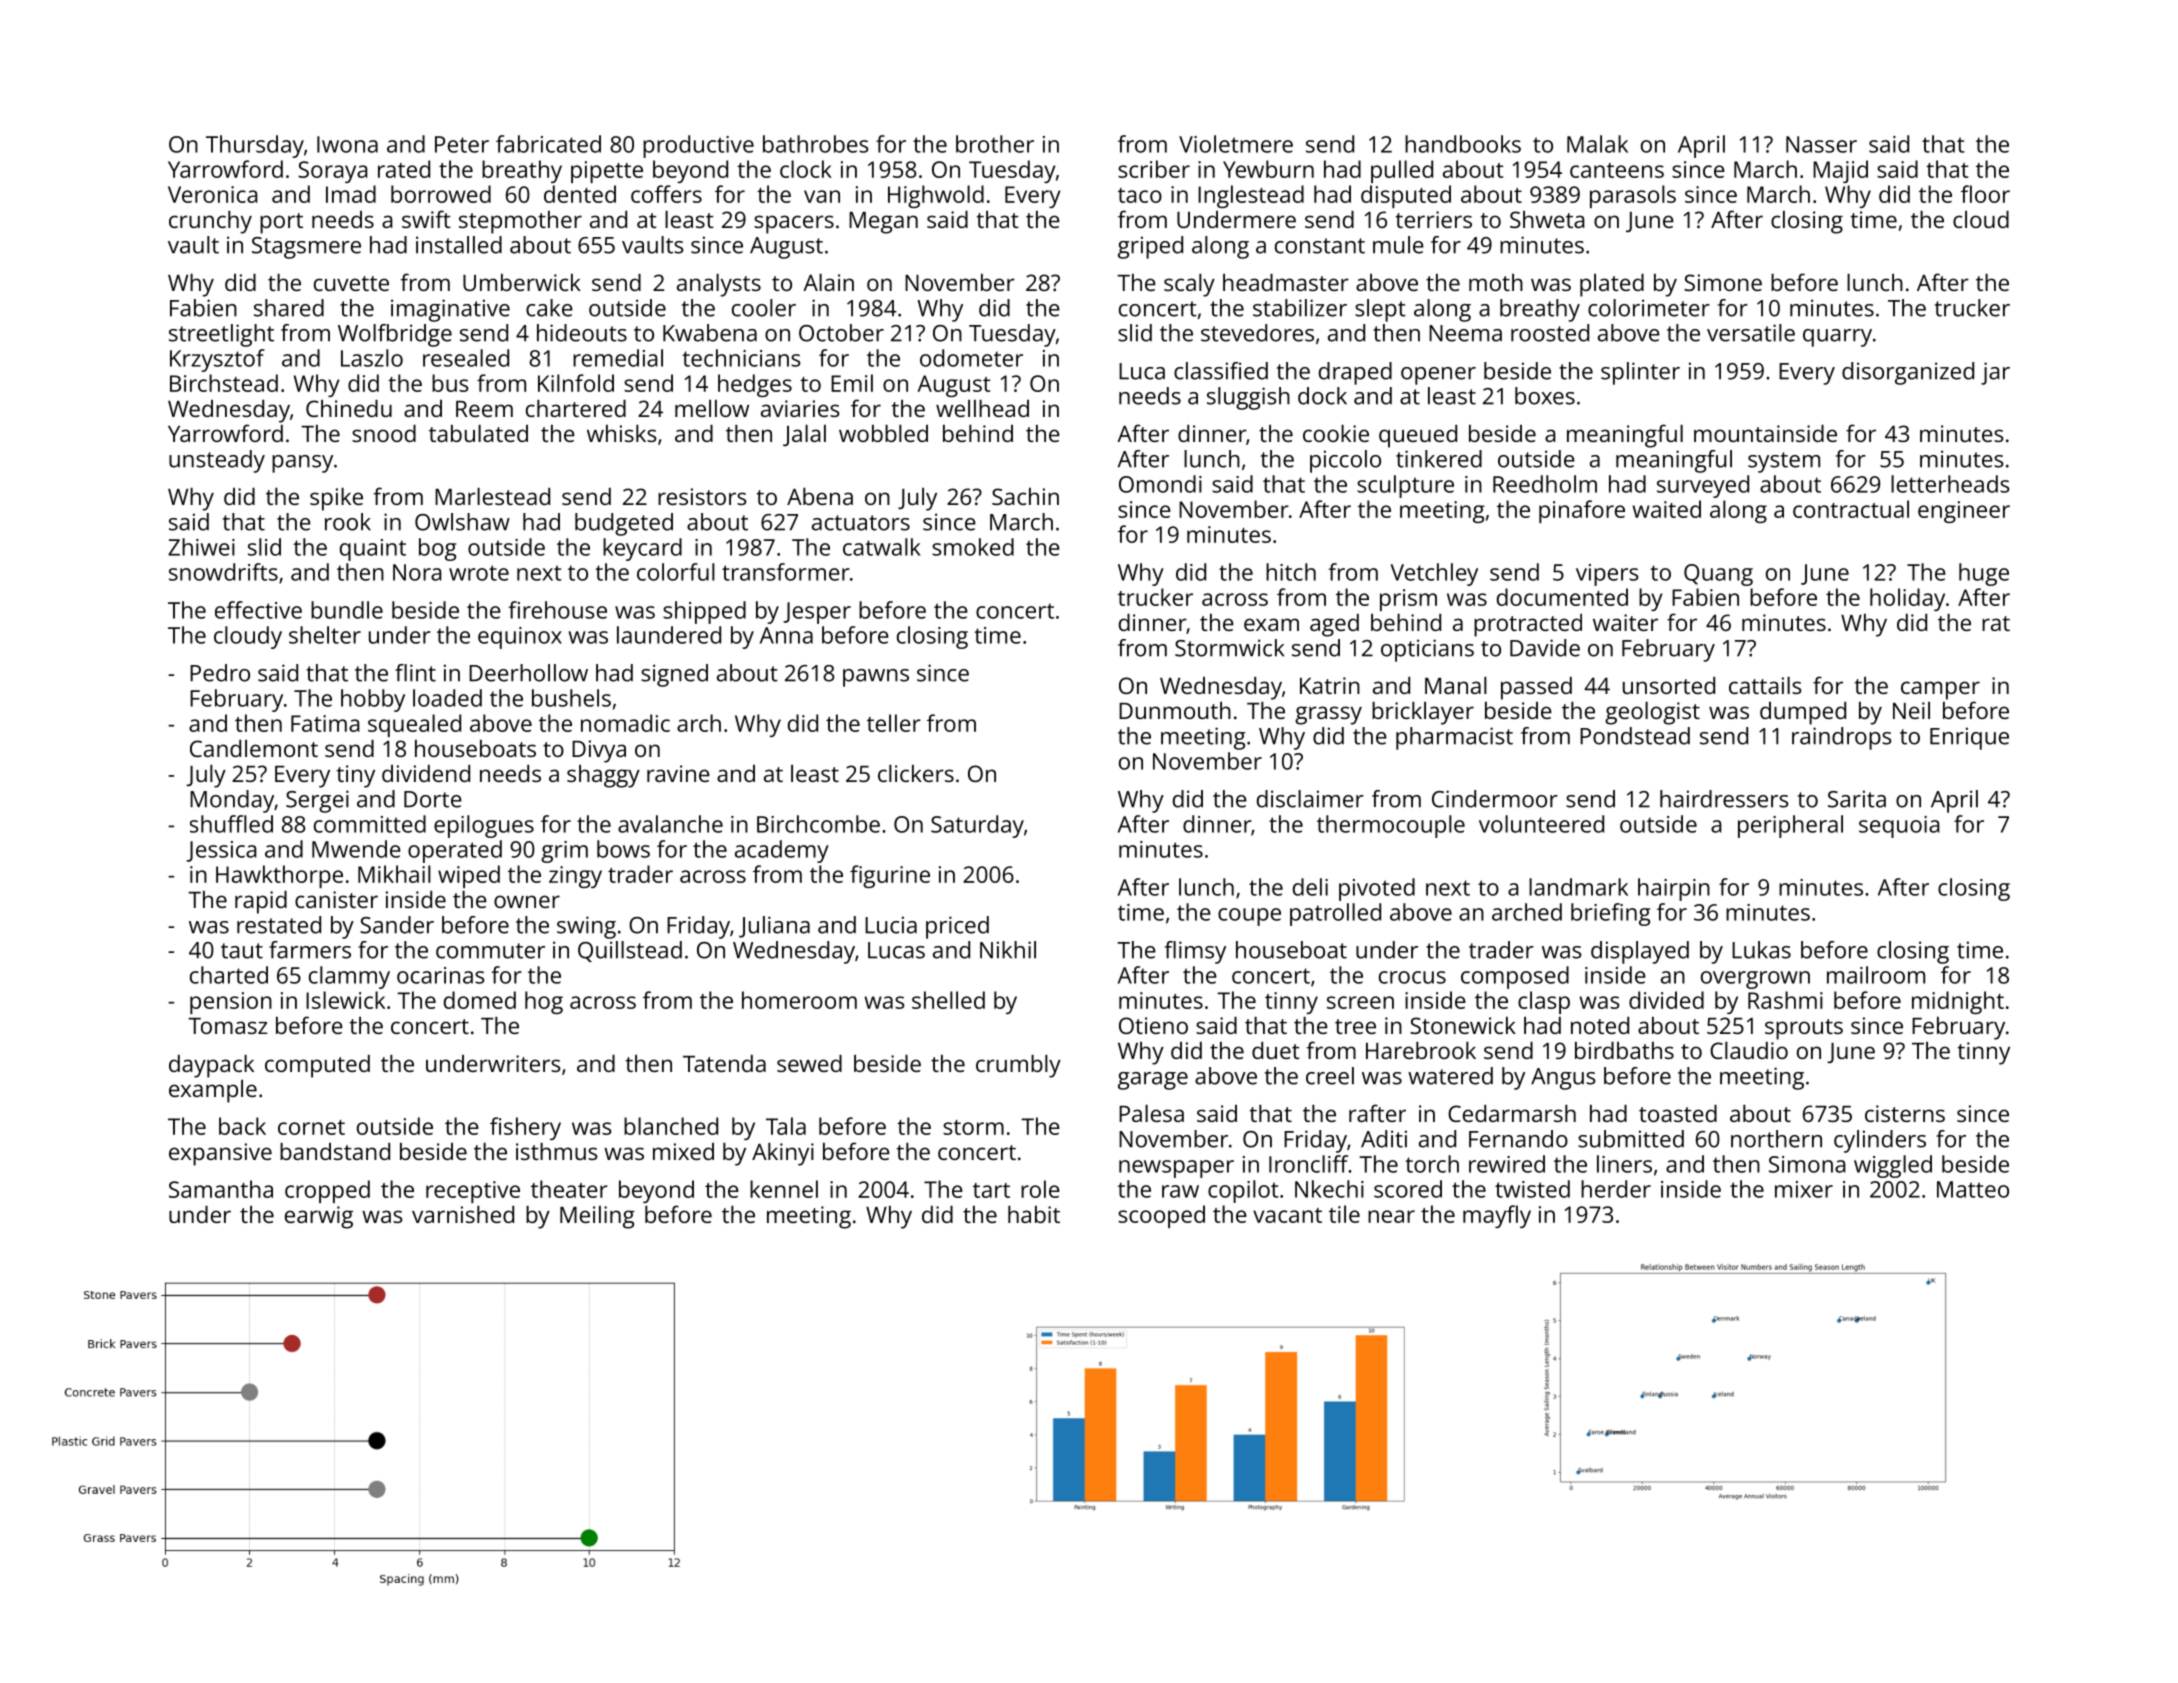 The height and width of the screenshot is (1683, 2178). What do you see at coordinates (618, 358) in the screenshot?
I see `remedial` at bounding box center [618, 358].
